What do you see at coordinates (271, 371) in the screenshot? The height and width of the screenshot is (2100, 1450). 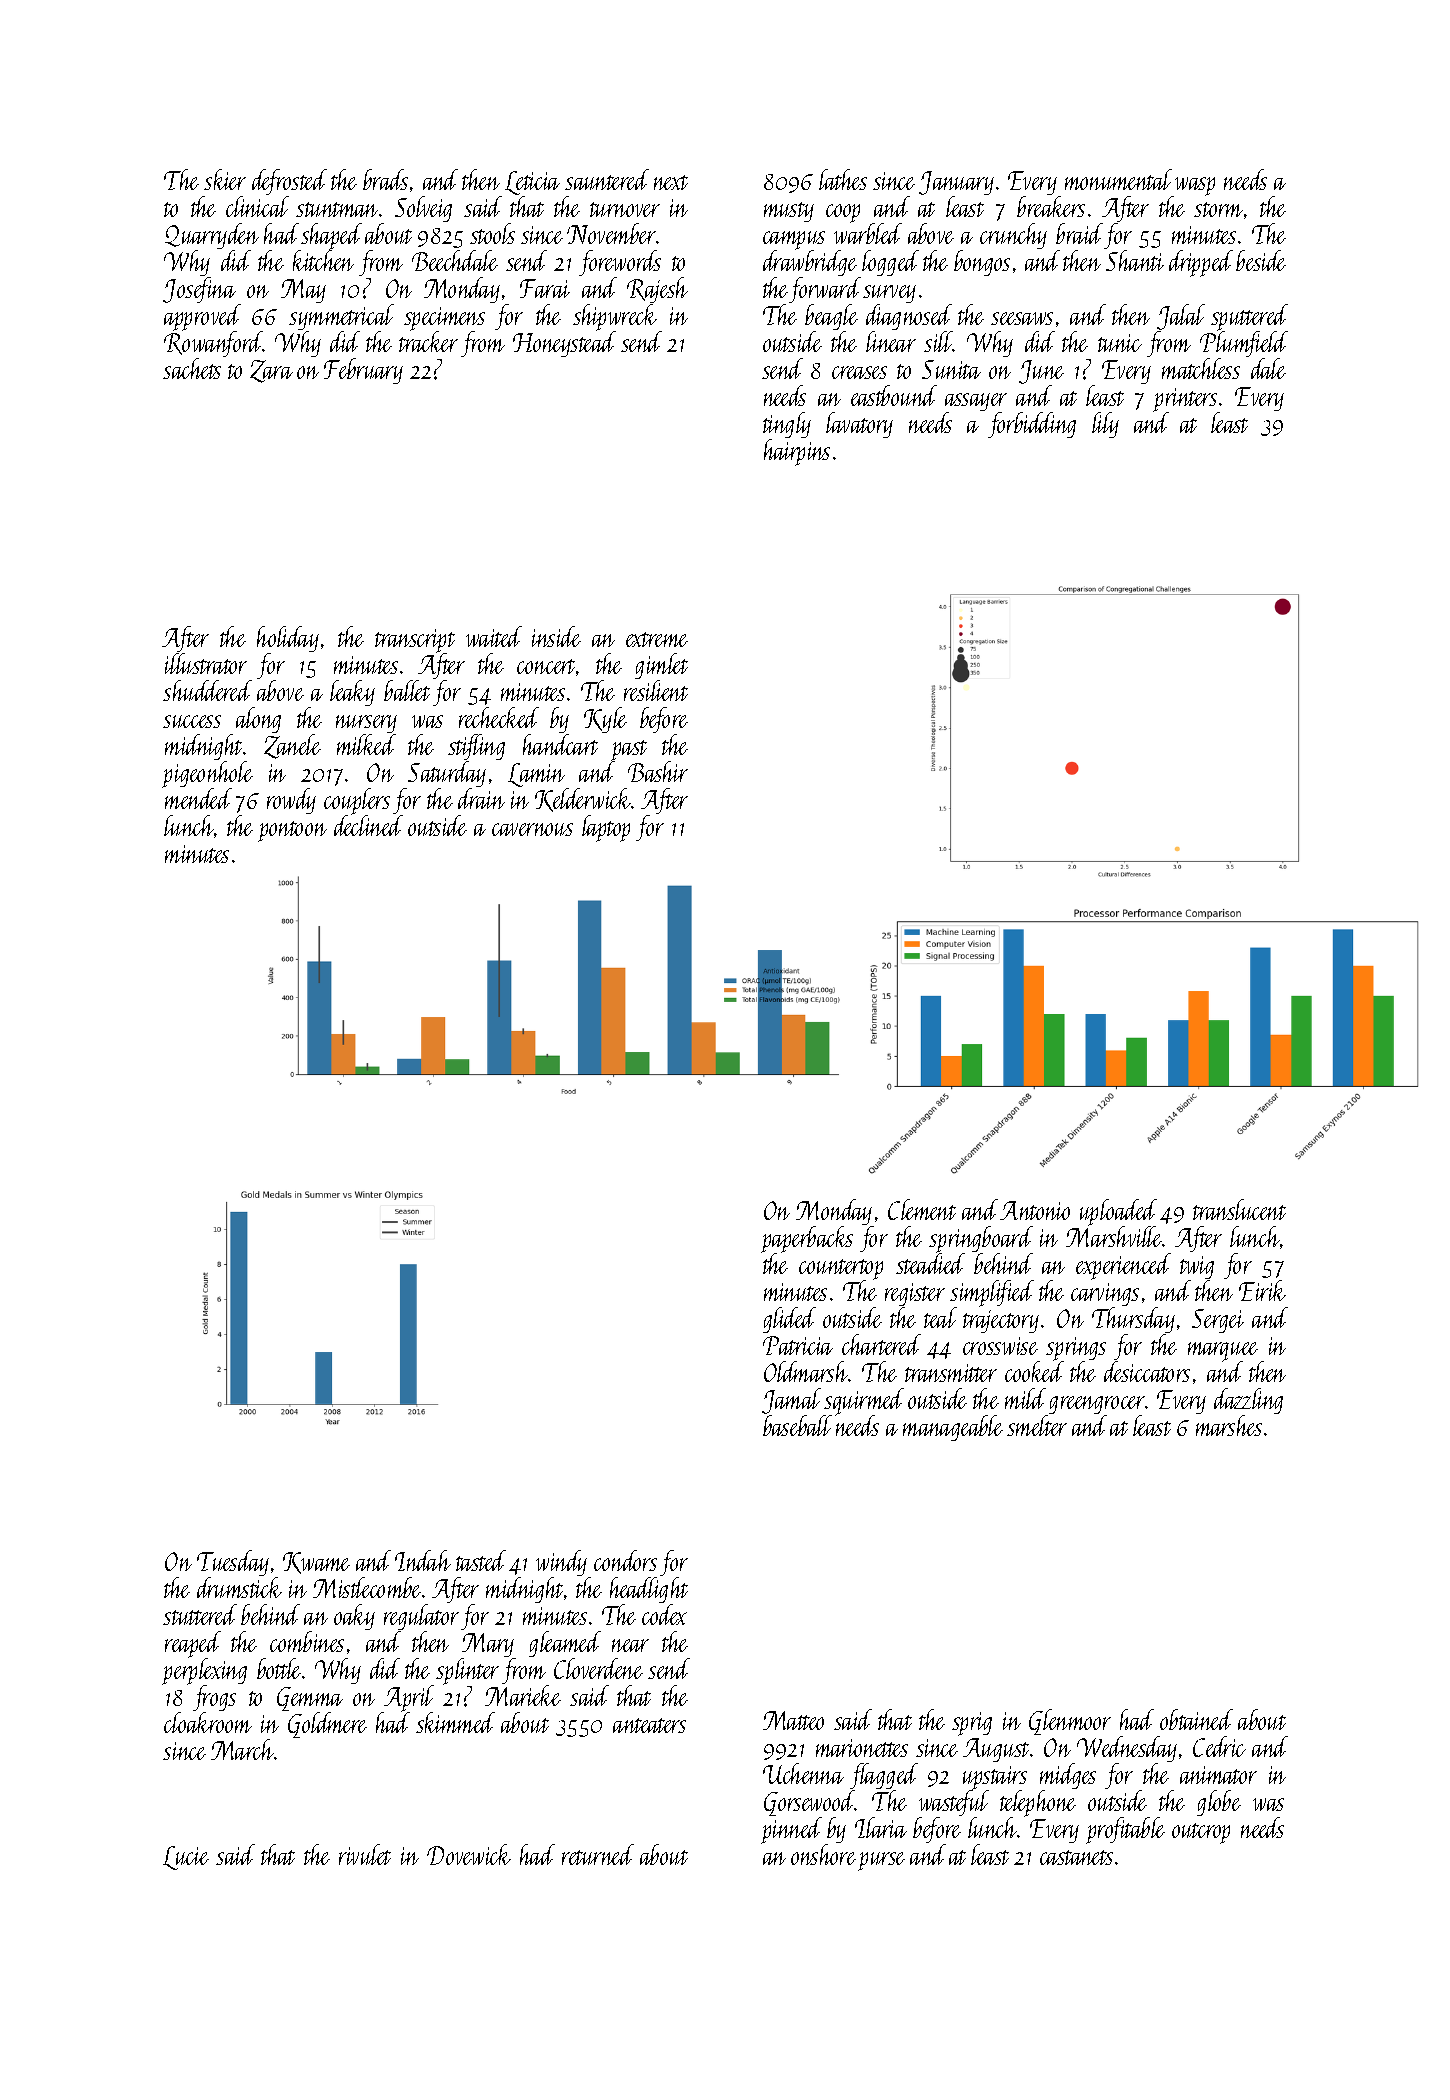 I see `Zara` at bounding box center [271, 371].
